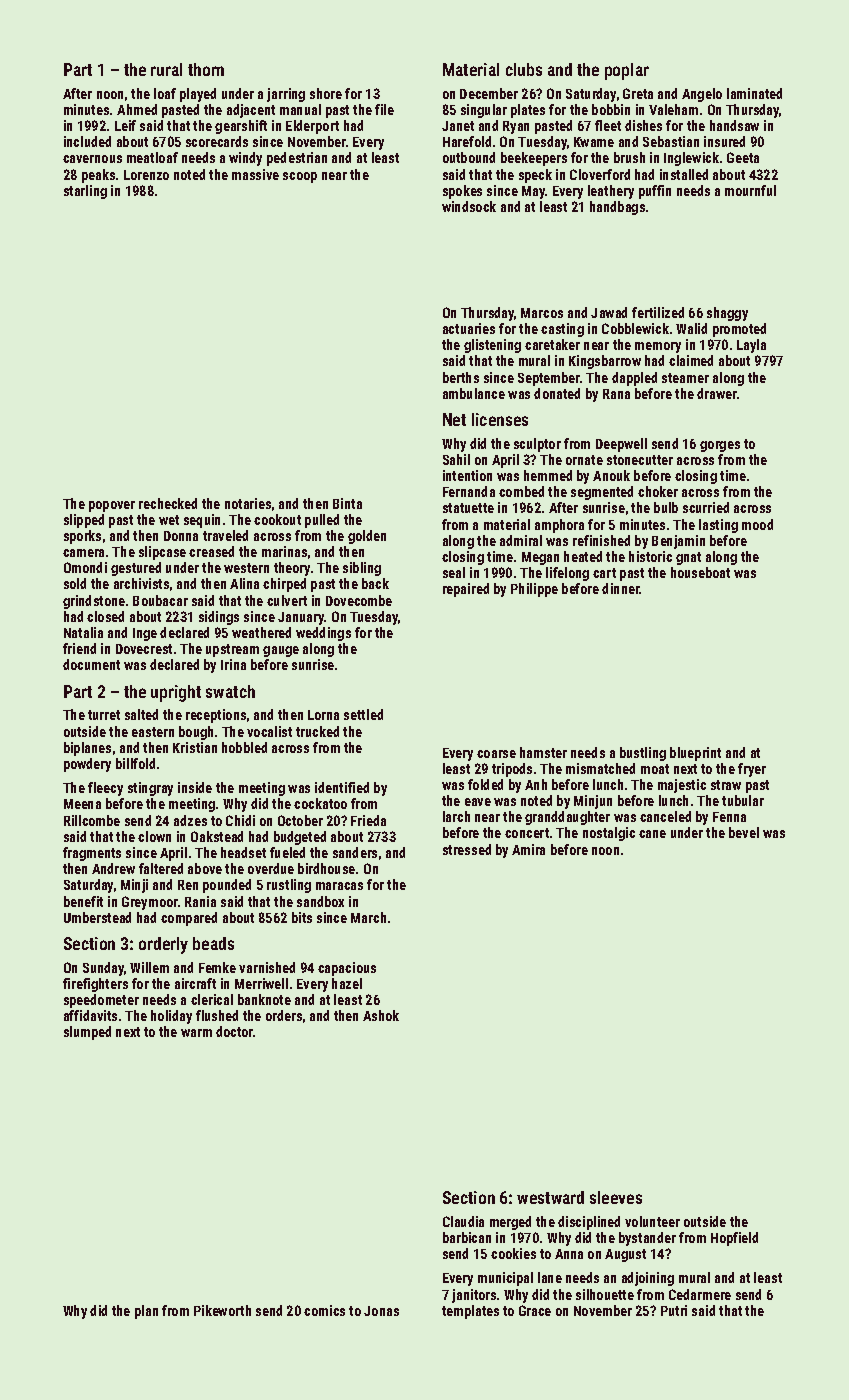  What do you see at coordinates (222, 1310) in the screenshot?
I see `Pikeworth` at bounding box center [222, 1310].
